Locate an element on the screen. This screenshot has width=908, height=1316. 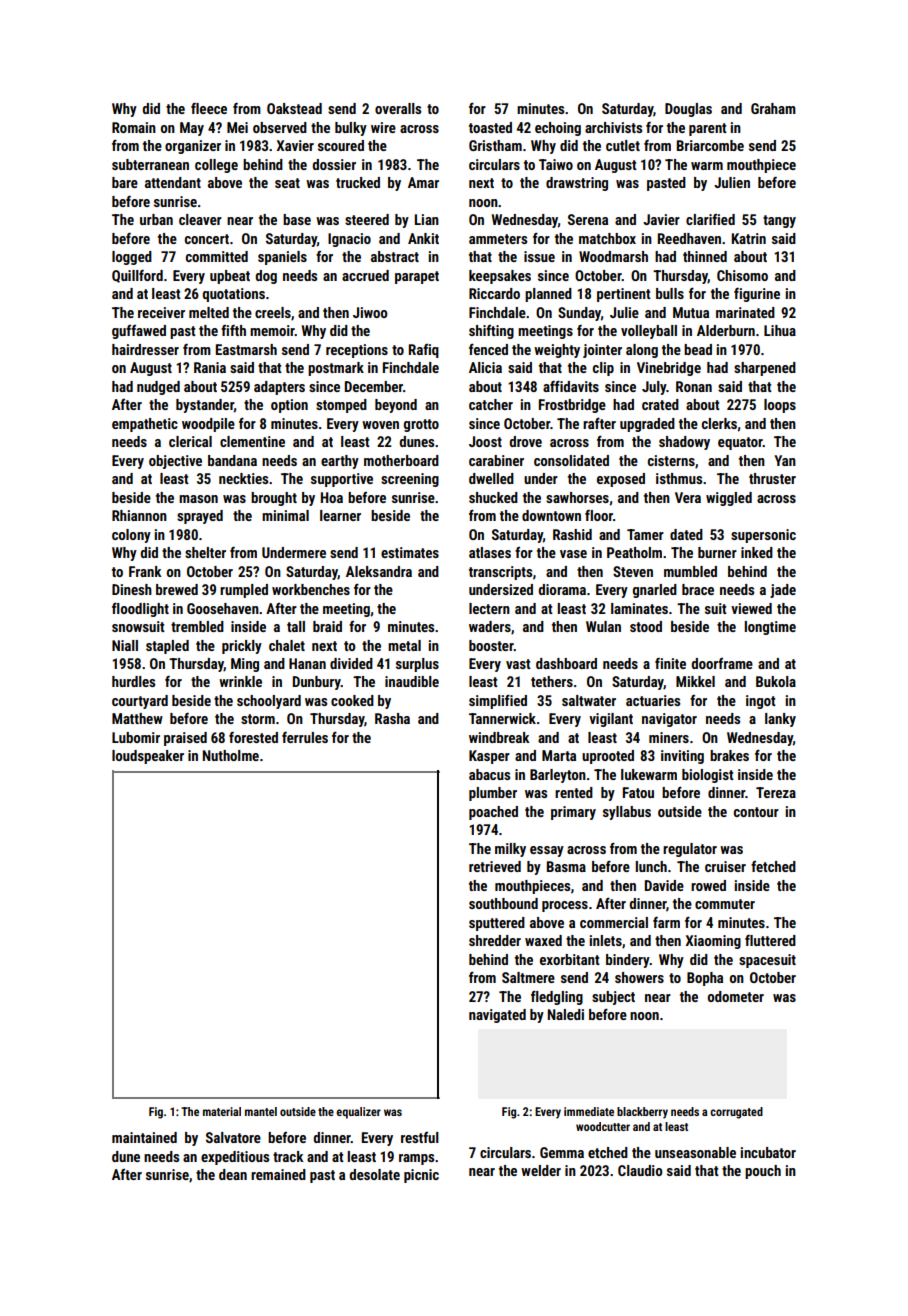
option is located at coordinates (289, 406).
